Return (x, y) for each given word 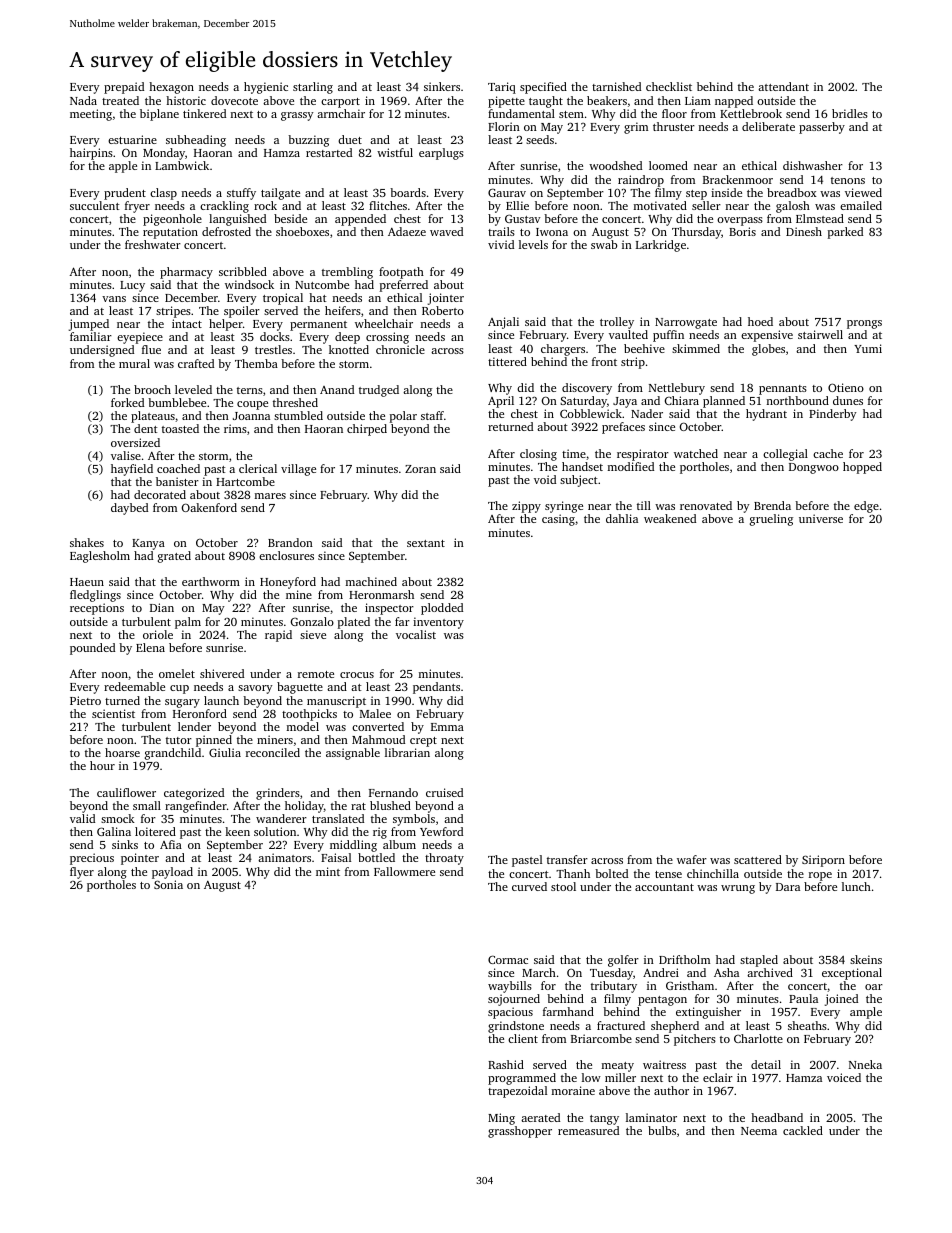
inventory (438, 623)
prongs (864, 324)
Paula (803, 998)
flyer (82, 873)
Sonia (168, 884)
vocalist (416, 634)
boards (408, 192)
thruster (674, 126)
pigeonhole (172, 220)
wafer (692, 859)
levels (533, 244)
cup (179, 689)
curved (529, 886)
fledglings (95, 597)
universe (821, 518)
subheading (196, 141)
